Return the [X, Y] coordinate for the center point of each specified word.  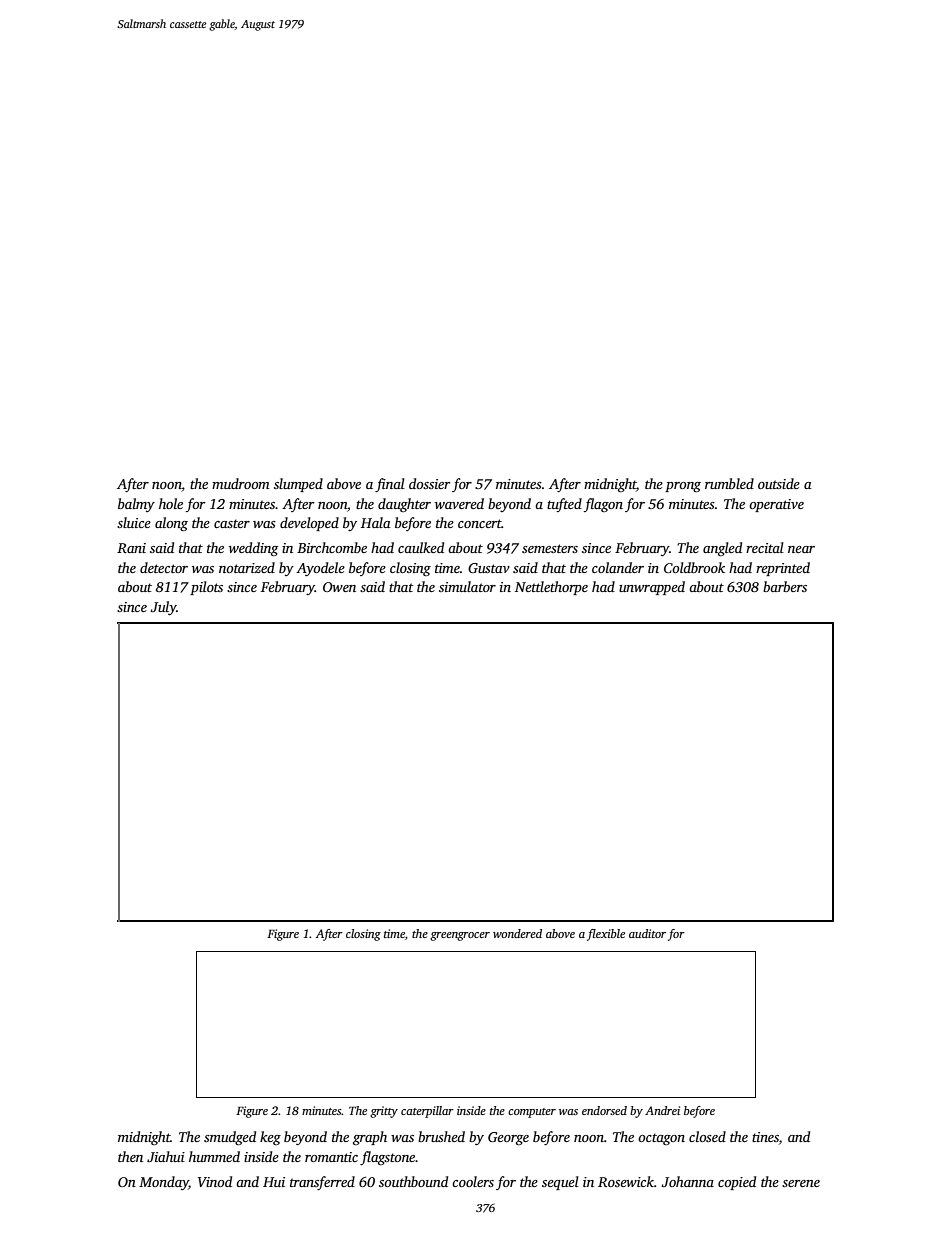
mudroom [241, 483]
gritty [384, 1112]
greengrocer [460, 936]
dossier [429, 483]
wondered [517, 933]
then [130, 1156]
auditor [647, 933]
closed [707, 1136]
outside [779, 483]
